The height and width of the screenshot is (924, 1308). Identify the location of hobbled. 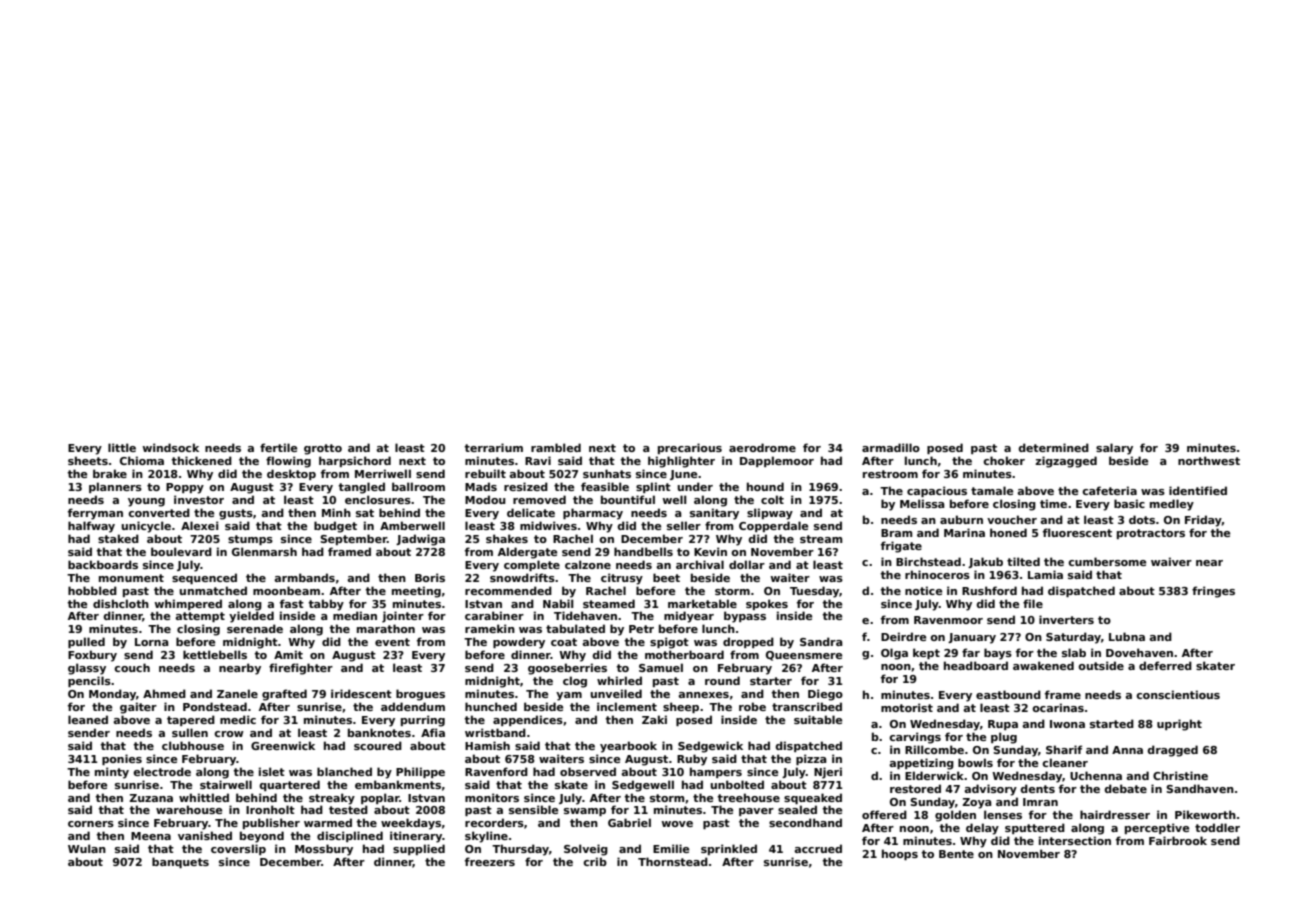
(92, 590).
